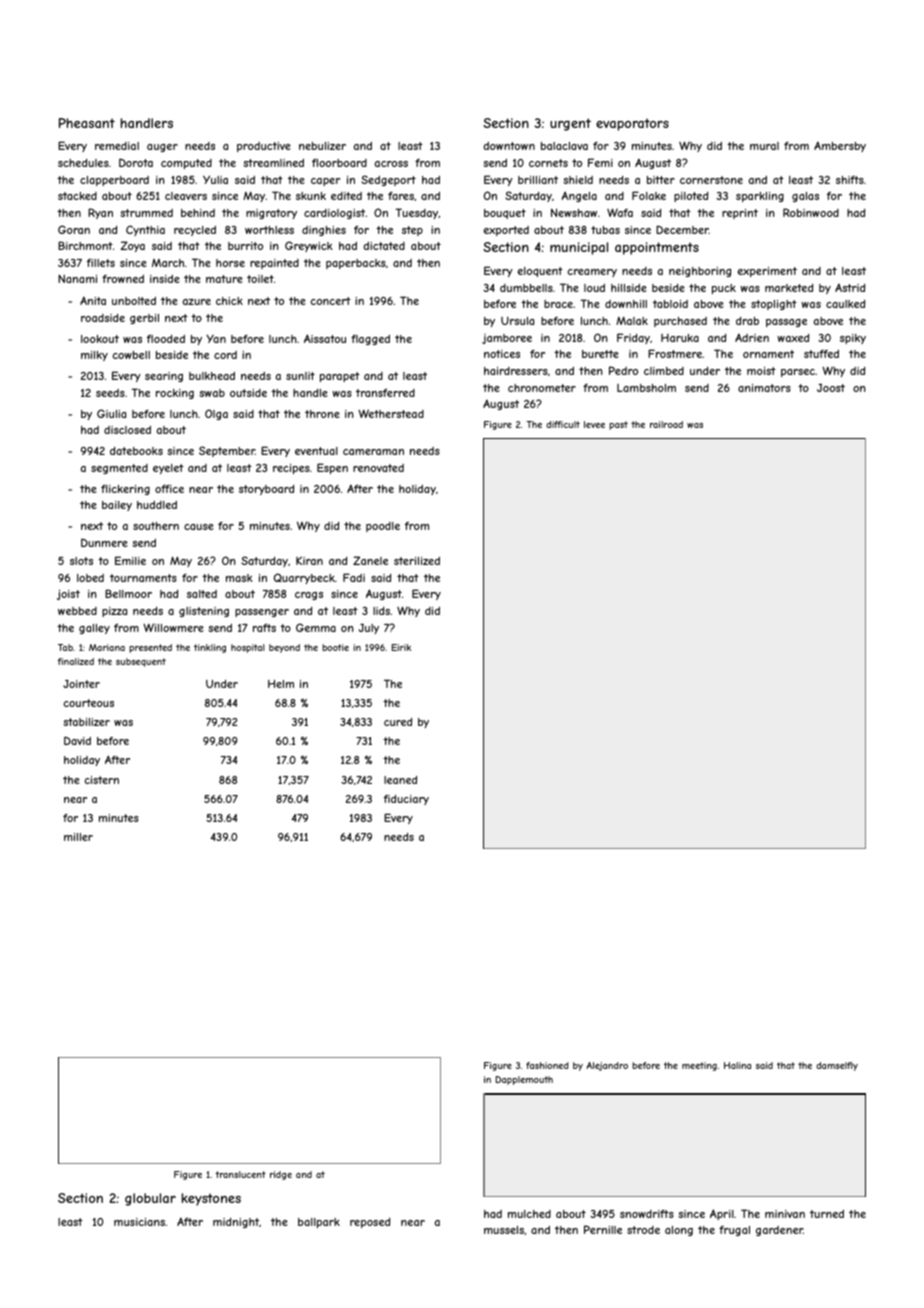 This document has width=924, height=1308. What do you see at coordinates (406, 800) in the document?
I see `fiduciary` at bounding box center [406, 800].
